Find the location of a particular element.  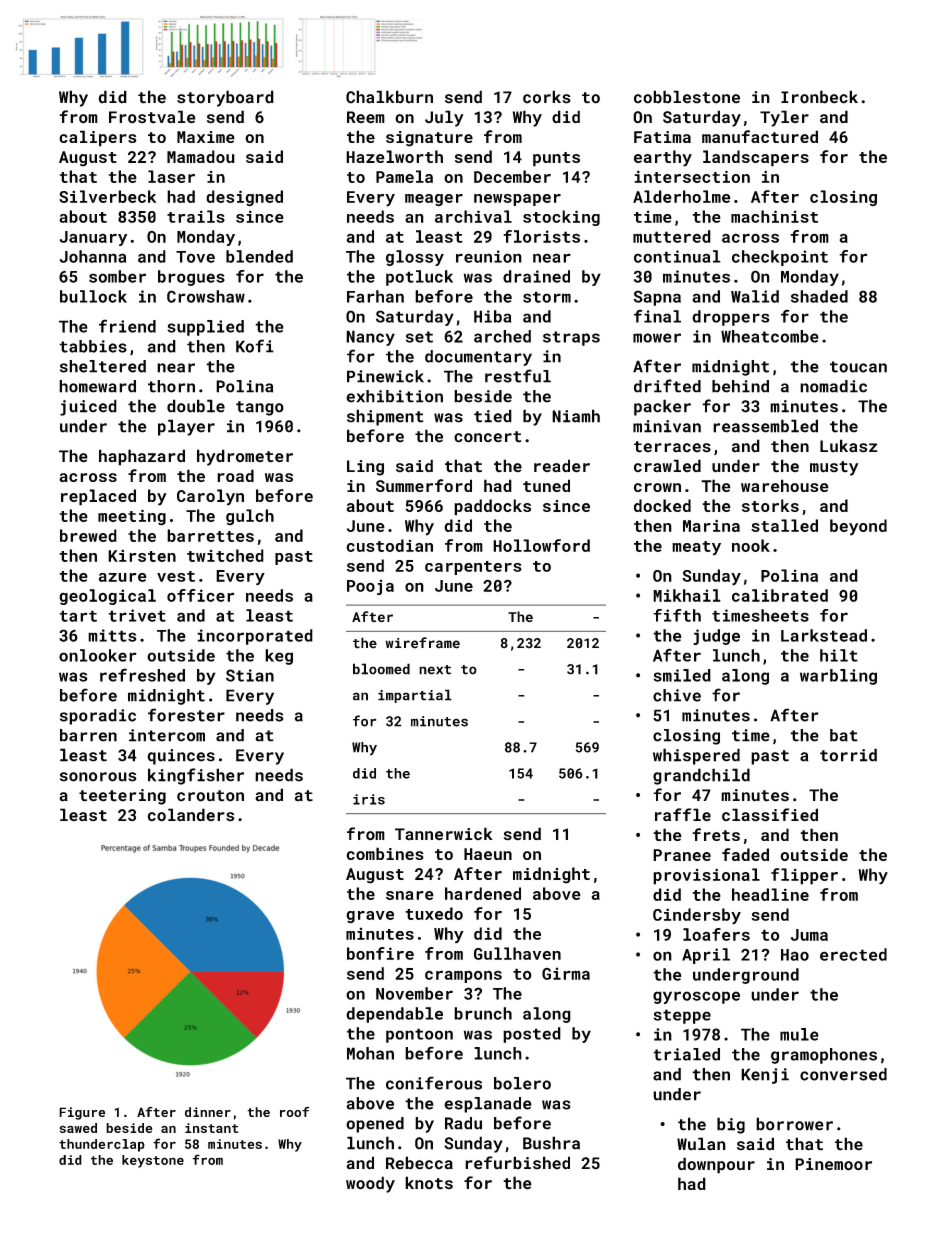

Summerford is located at coordinates (424, 485).
